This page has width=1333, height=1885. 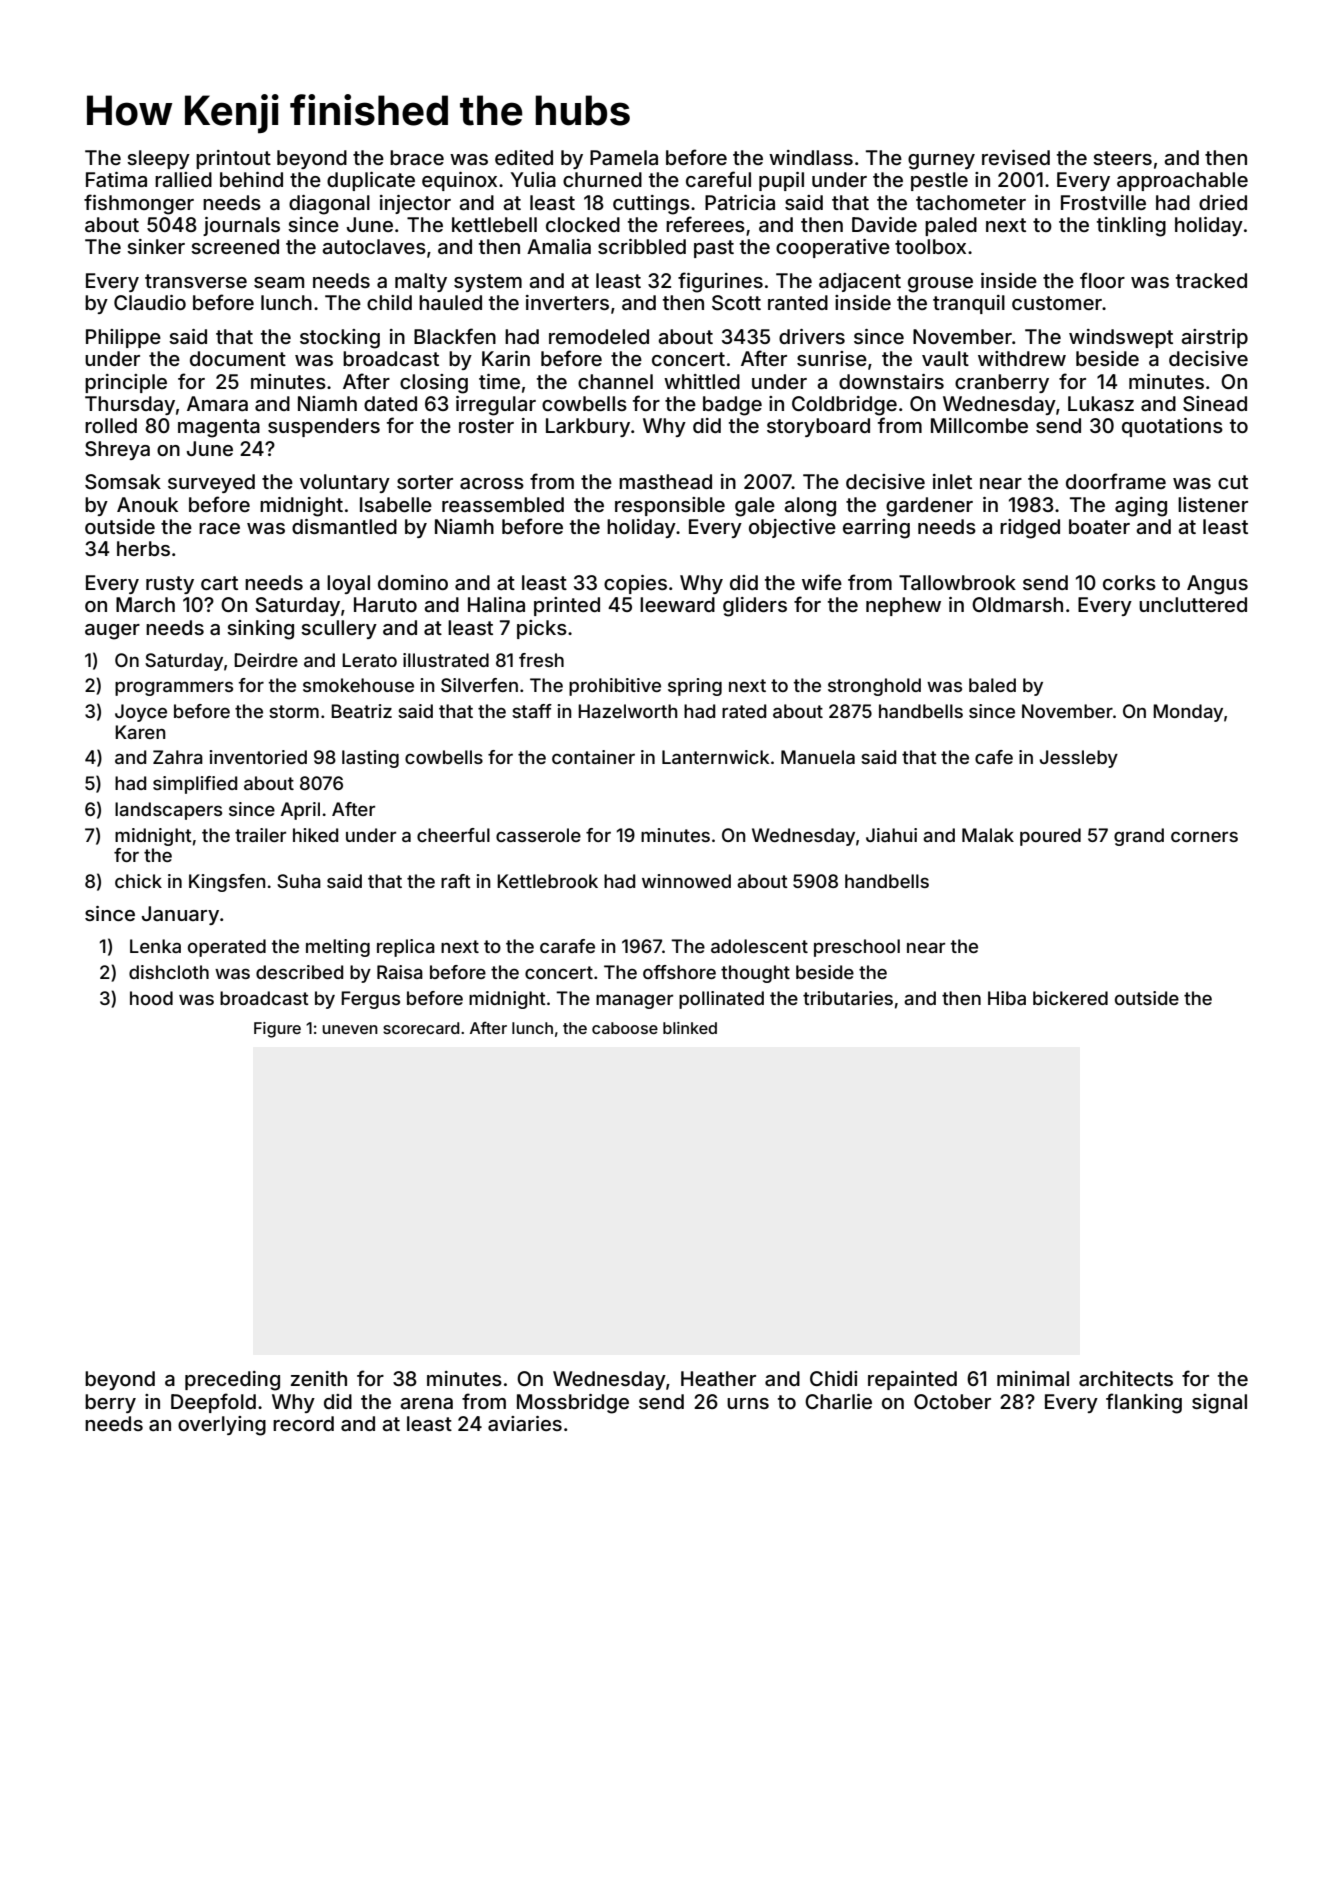 I want to click on Karen, so click(x=140, y=732).
